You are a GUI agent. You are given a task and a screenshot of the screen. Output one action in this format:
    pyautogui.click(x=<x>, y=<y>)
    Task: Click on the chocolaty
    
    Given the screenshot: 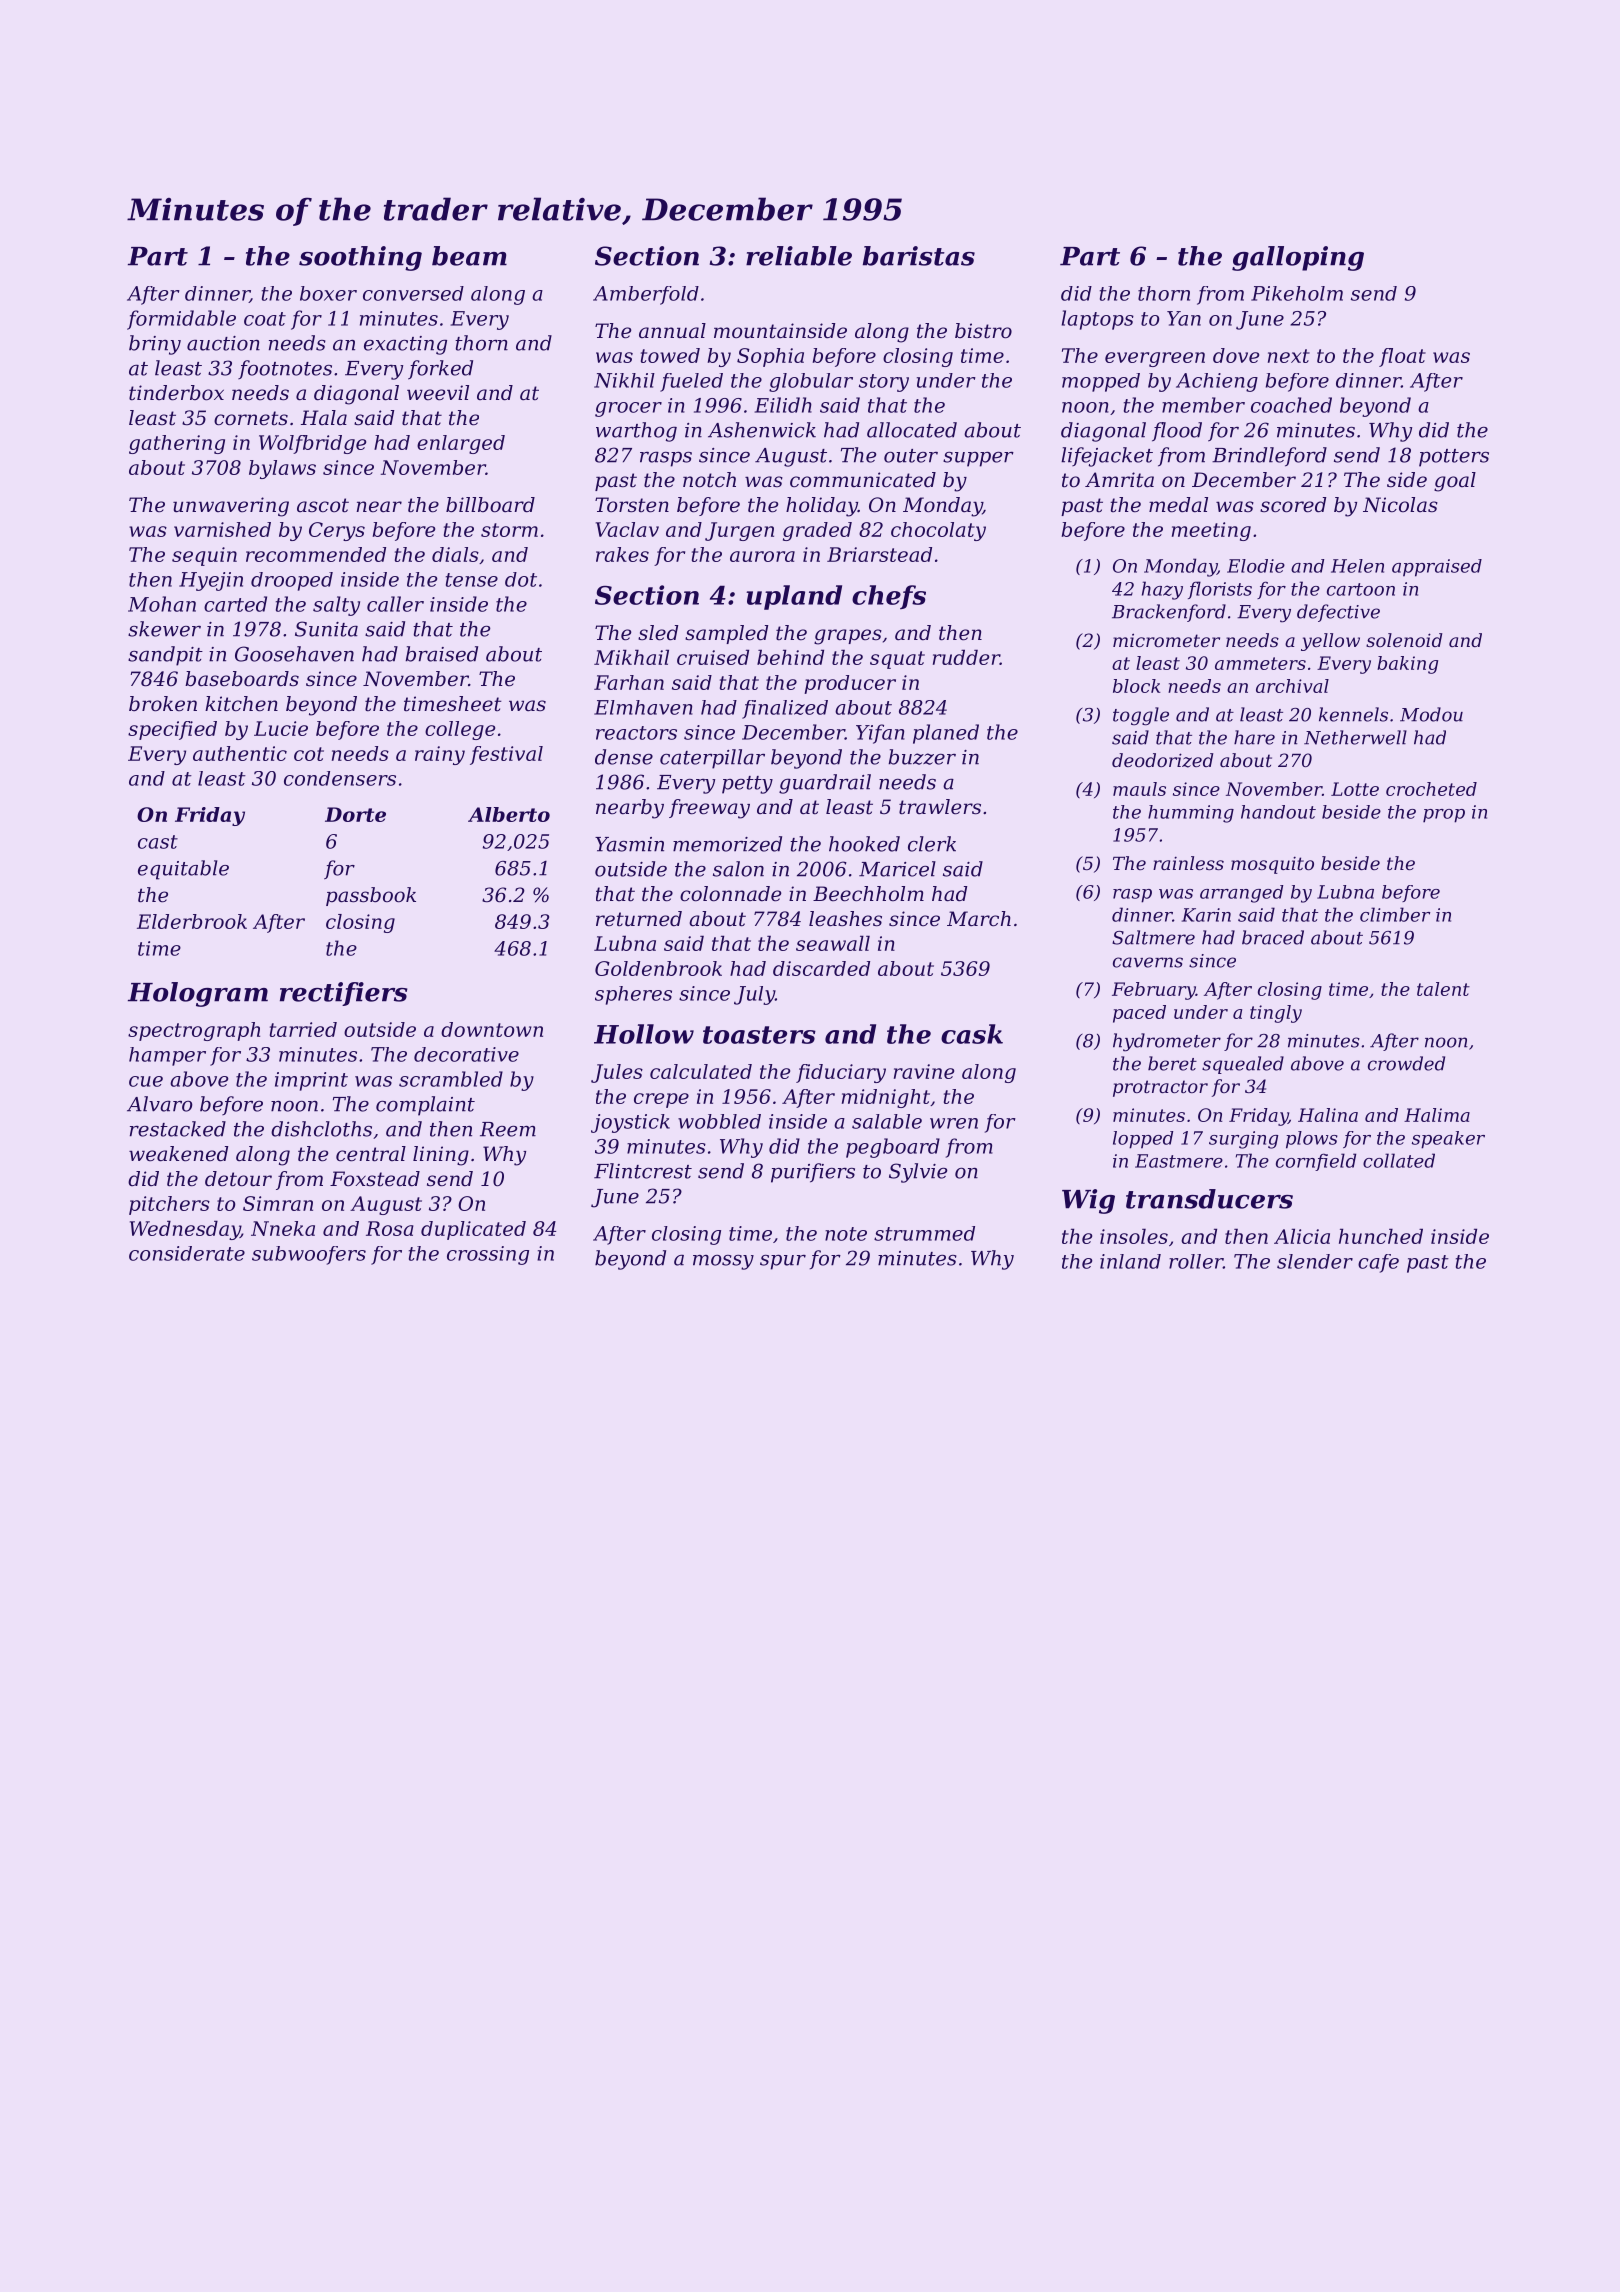 What is the action you would take?
    pyautogui.click(x=938, y=531)
